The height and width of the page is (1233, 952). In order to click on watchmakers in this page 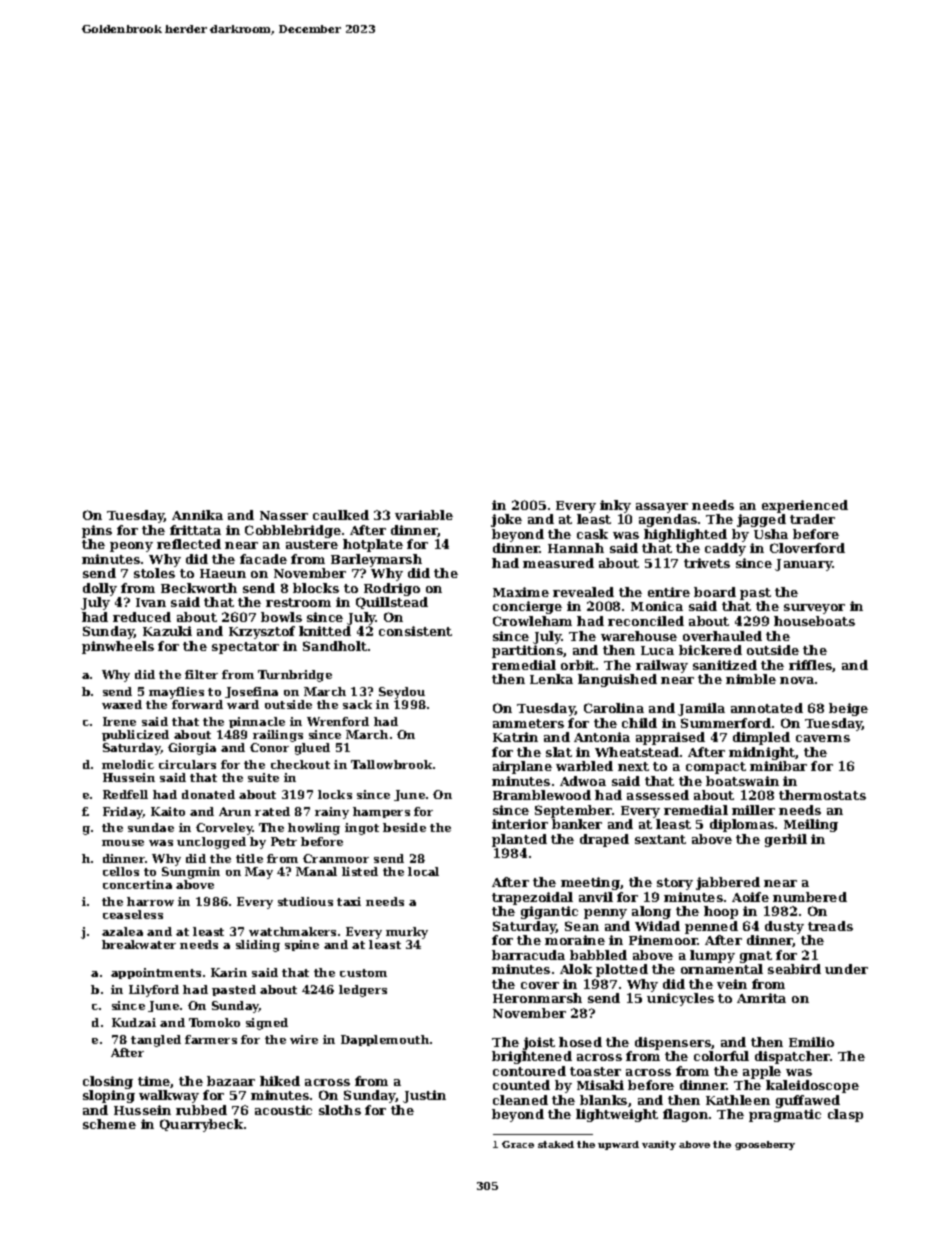, I will do `click(292, 931)`.
